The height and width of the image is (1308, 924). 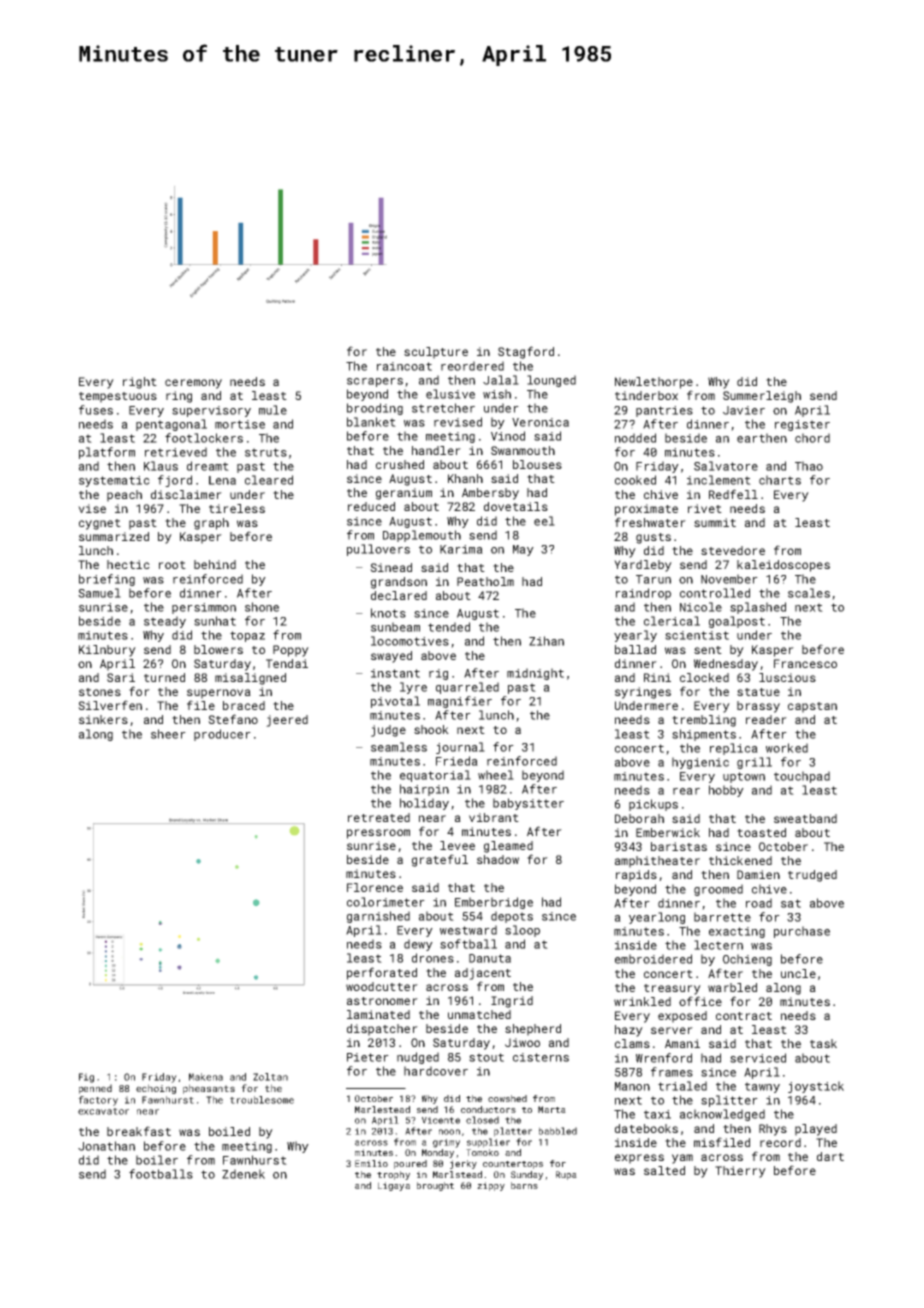 I want to click on Newlethorpe, so click(x=654, y=383).
